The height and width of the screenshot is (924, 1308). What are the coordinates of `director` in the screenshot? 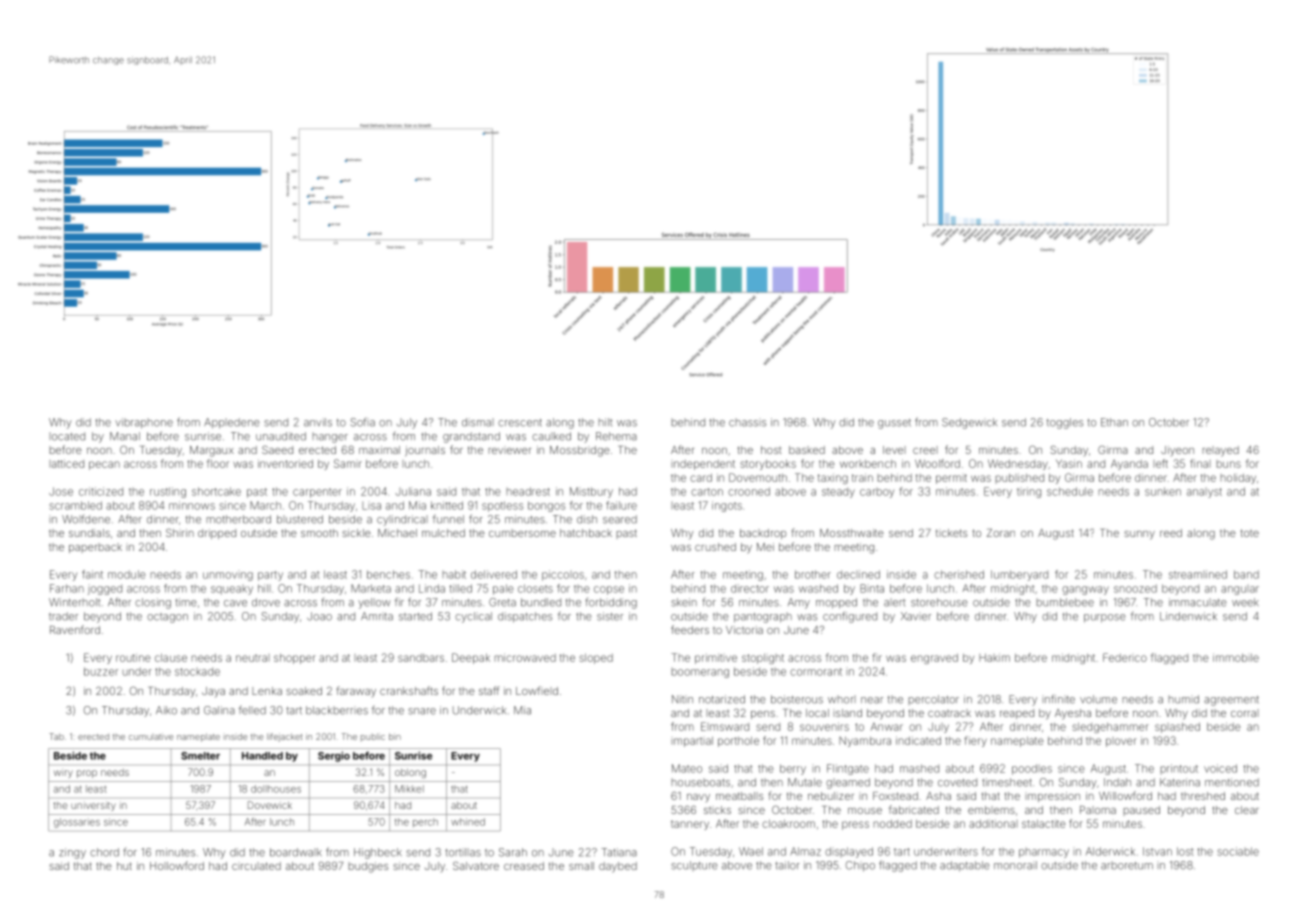 It's located at (750, 588).
